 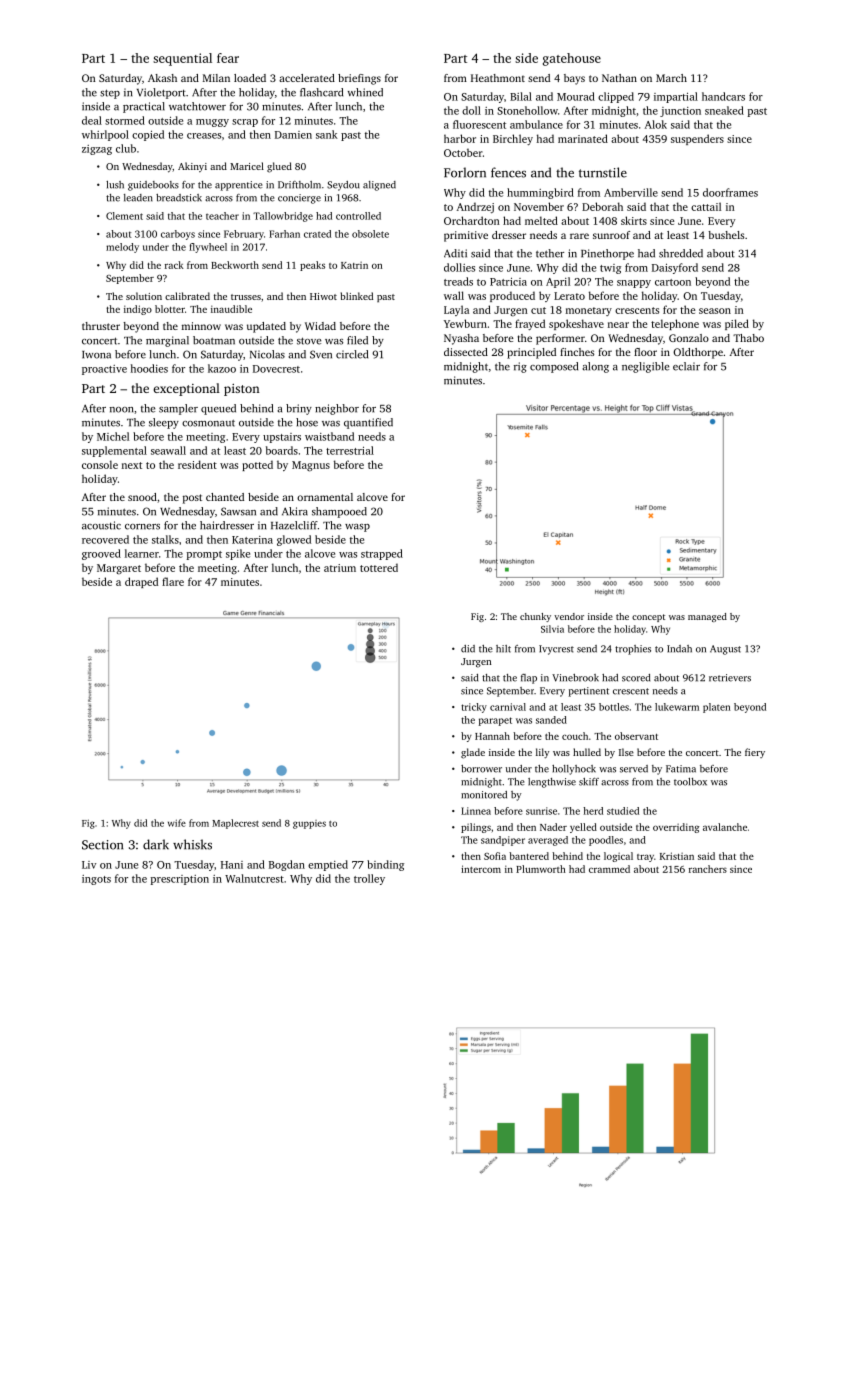 I want to click on Violetport, so click(x=161, y=93).
